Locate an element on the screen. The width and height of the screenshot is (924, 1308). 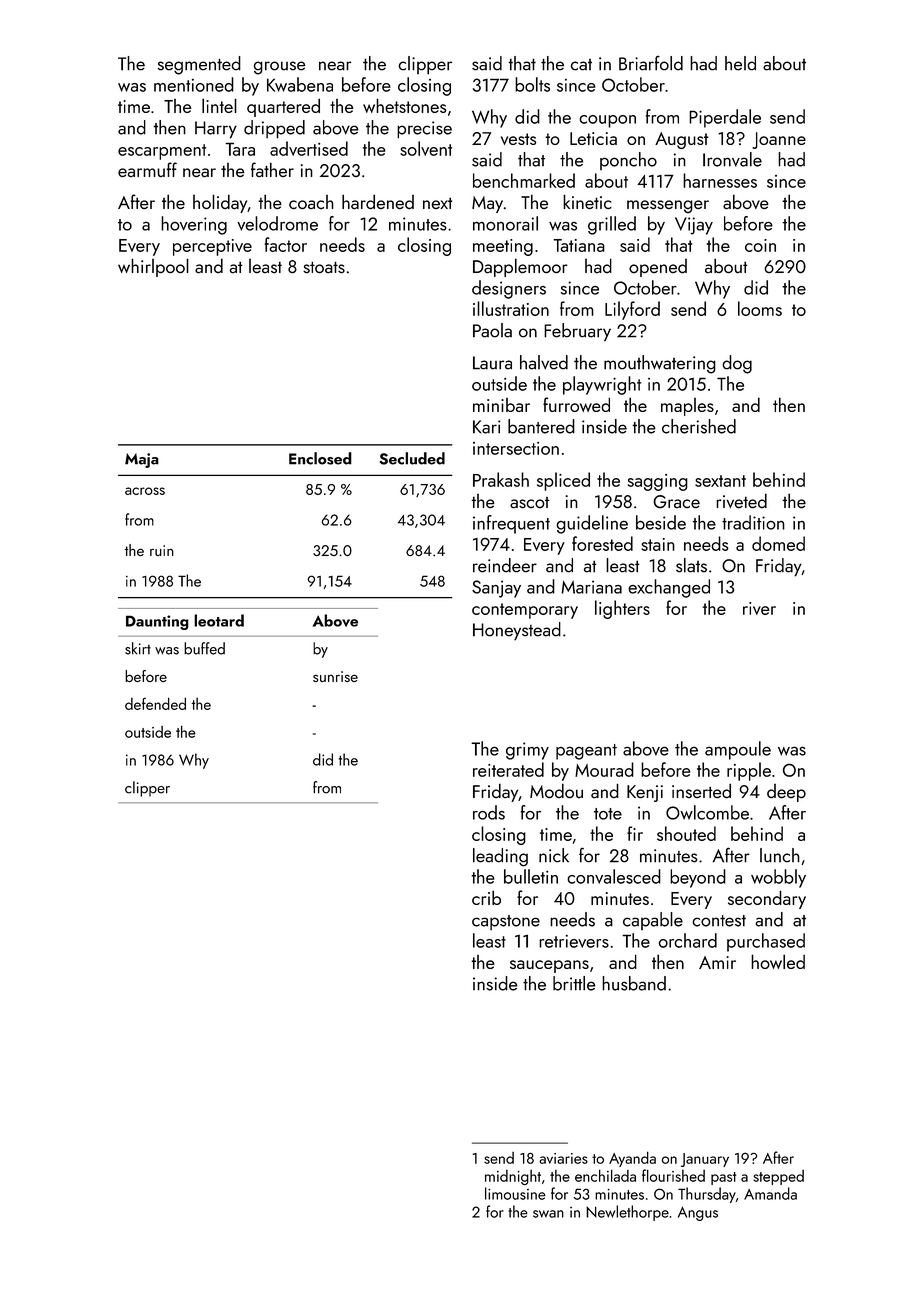
designers is located at coordinates (509, 289).
